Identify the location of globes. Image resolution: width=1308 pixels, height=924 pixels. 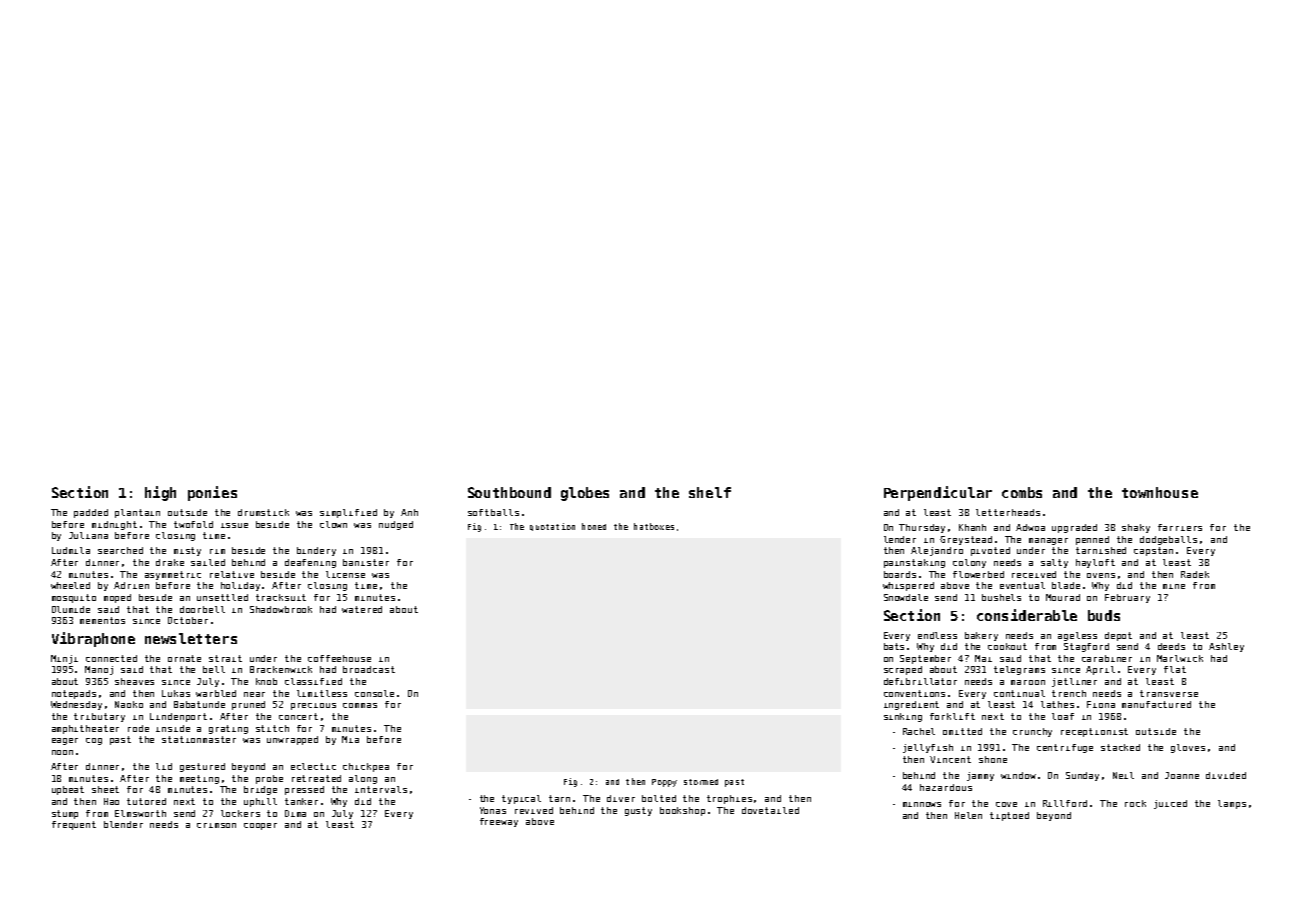
(585, 494).
